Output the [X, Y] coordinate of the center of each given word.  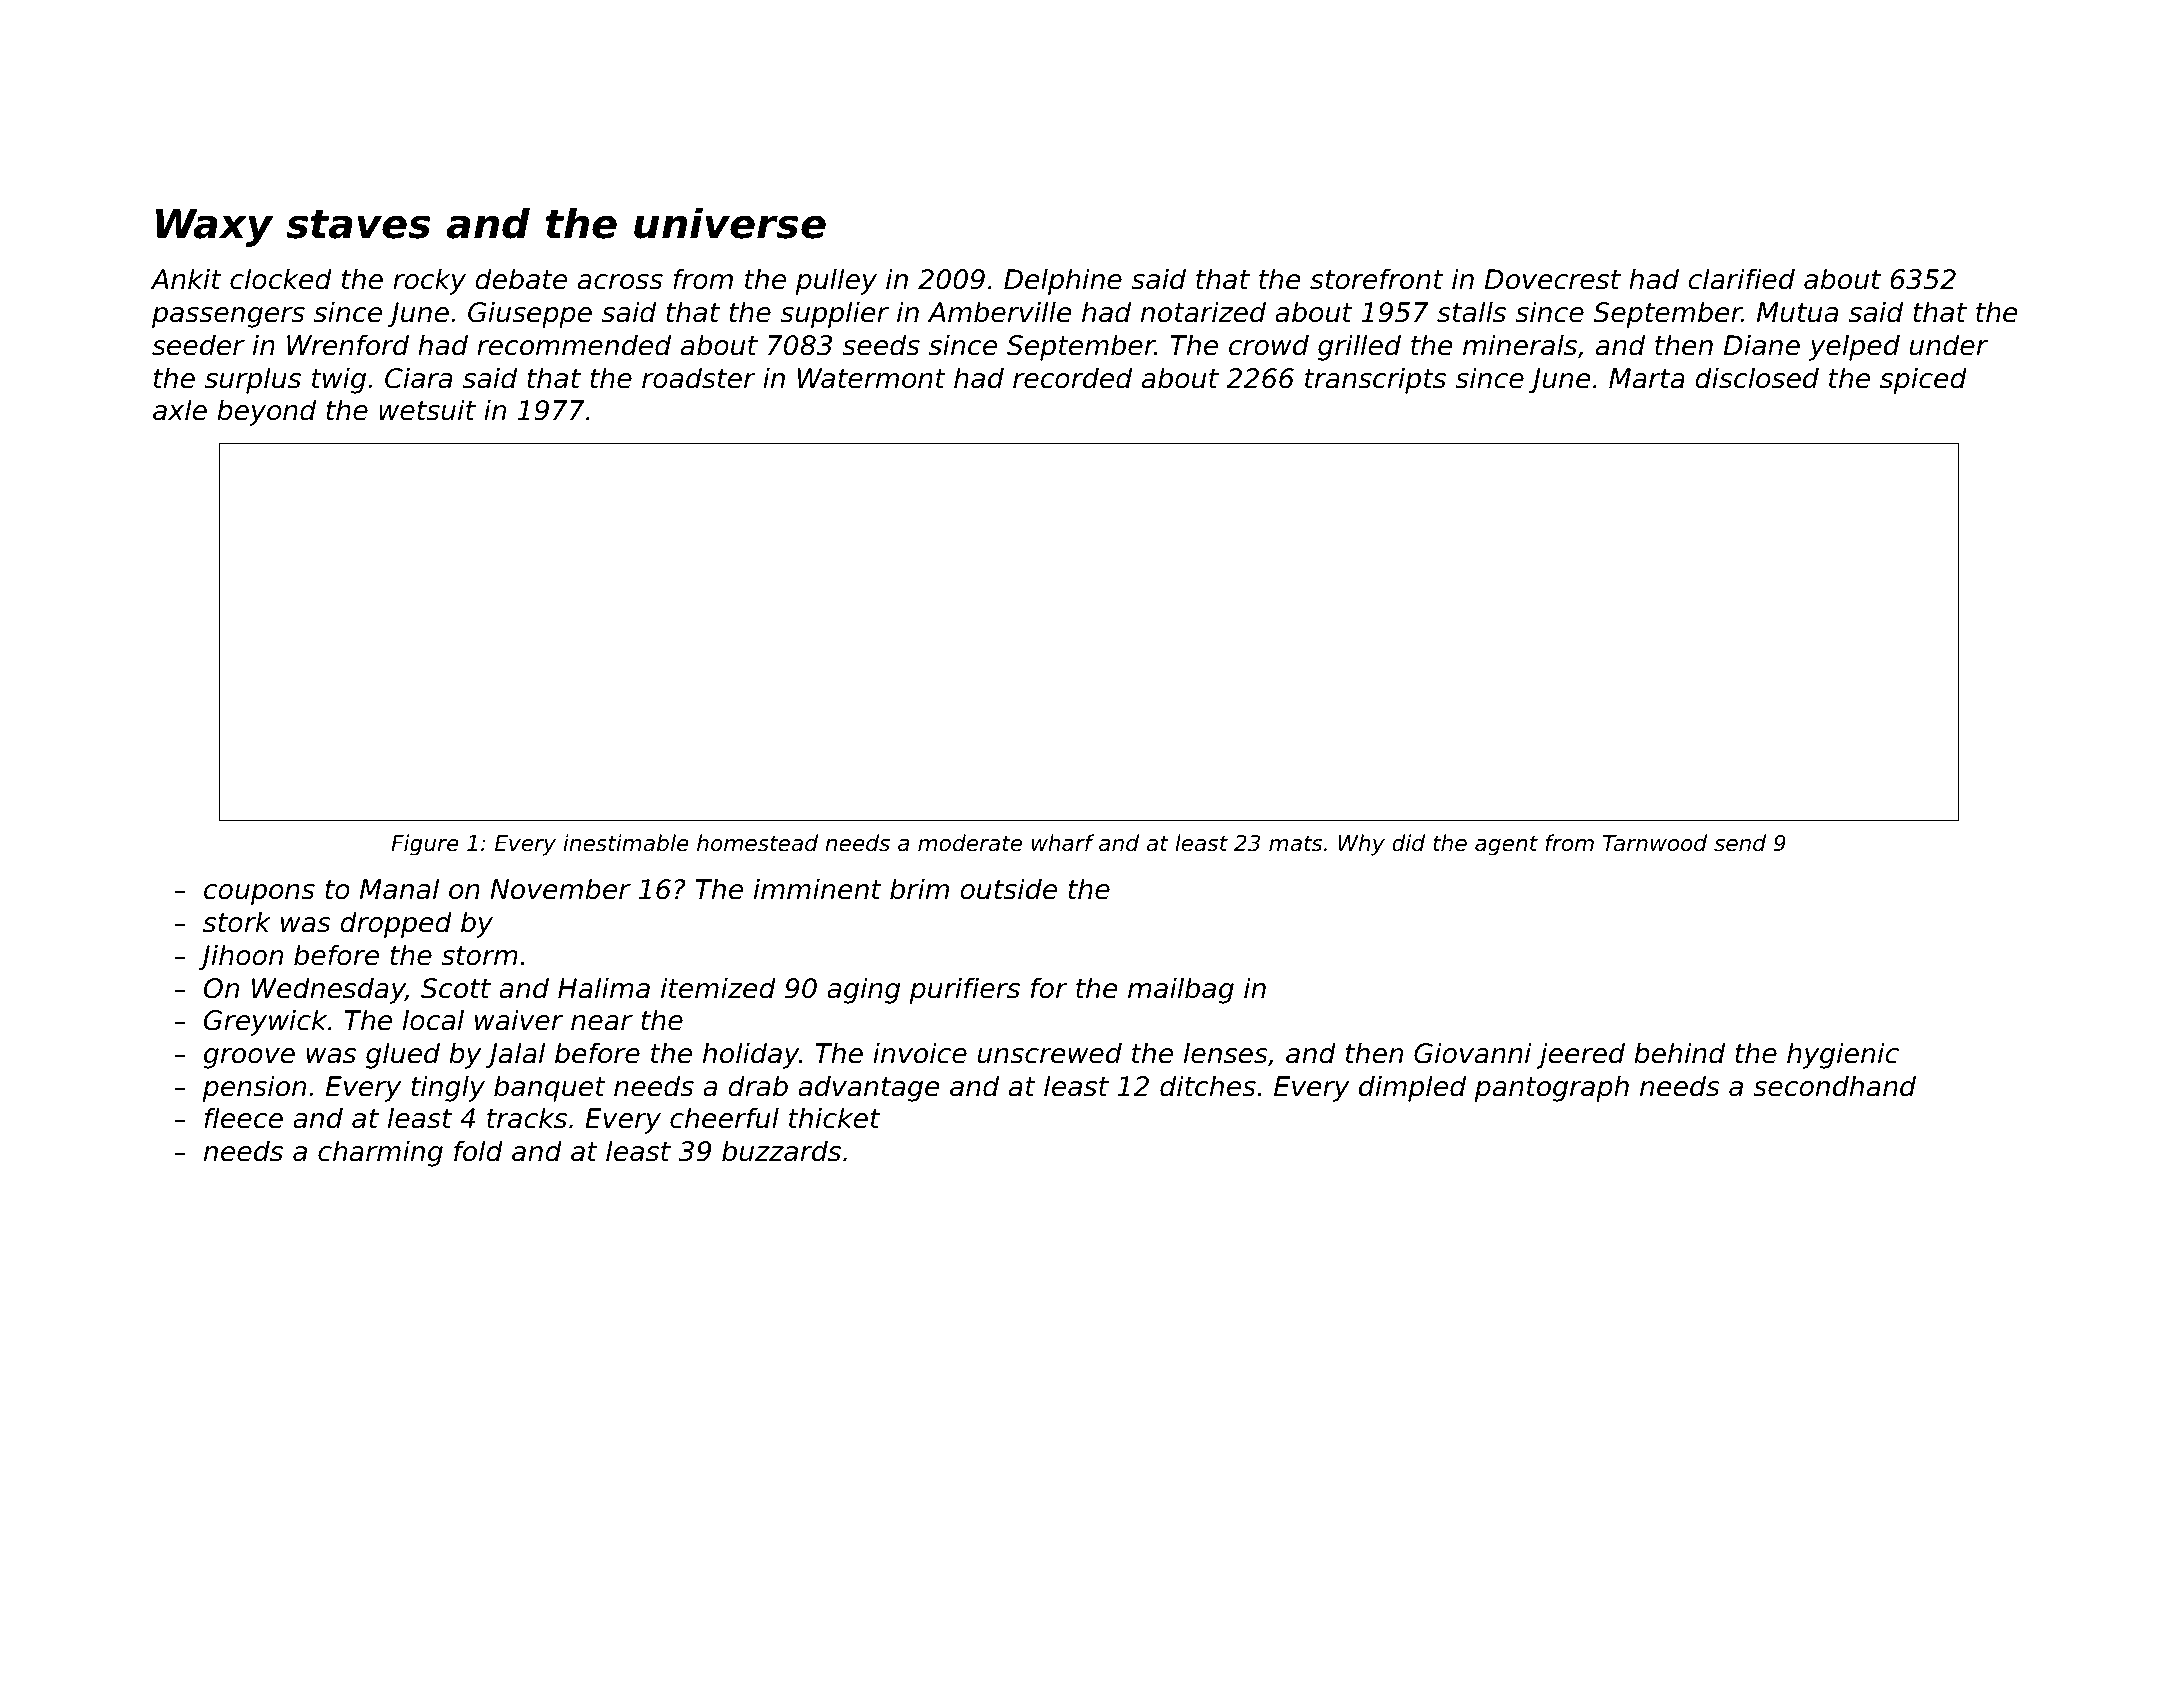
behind [1679, 1053]
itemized [718, 988]
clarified [1741, 279]
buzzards [781, 1151]
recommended [574, 345]
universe [730, 223]
